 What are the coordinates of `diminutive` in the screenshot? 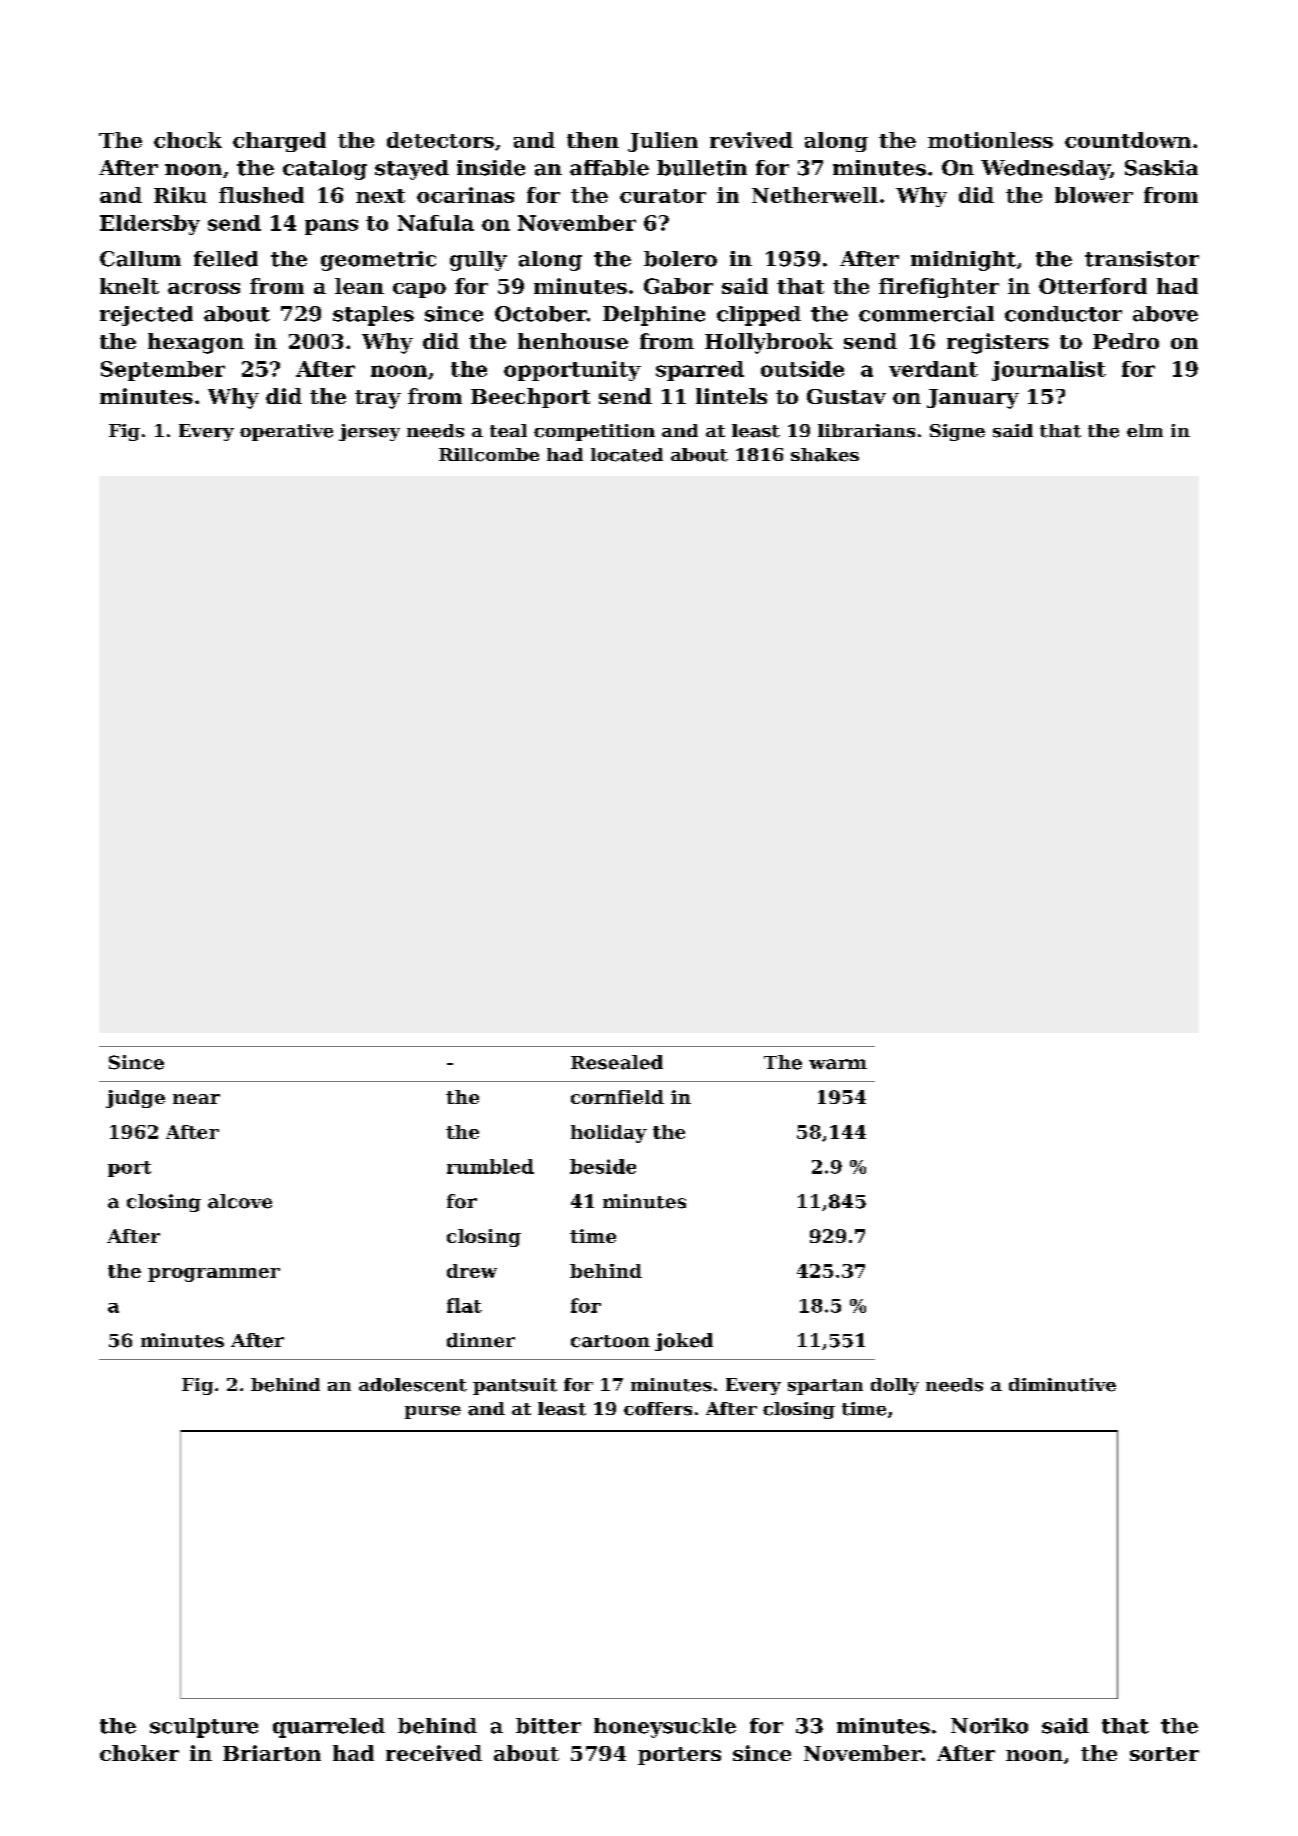 It's located at (1062, 1385).
